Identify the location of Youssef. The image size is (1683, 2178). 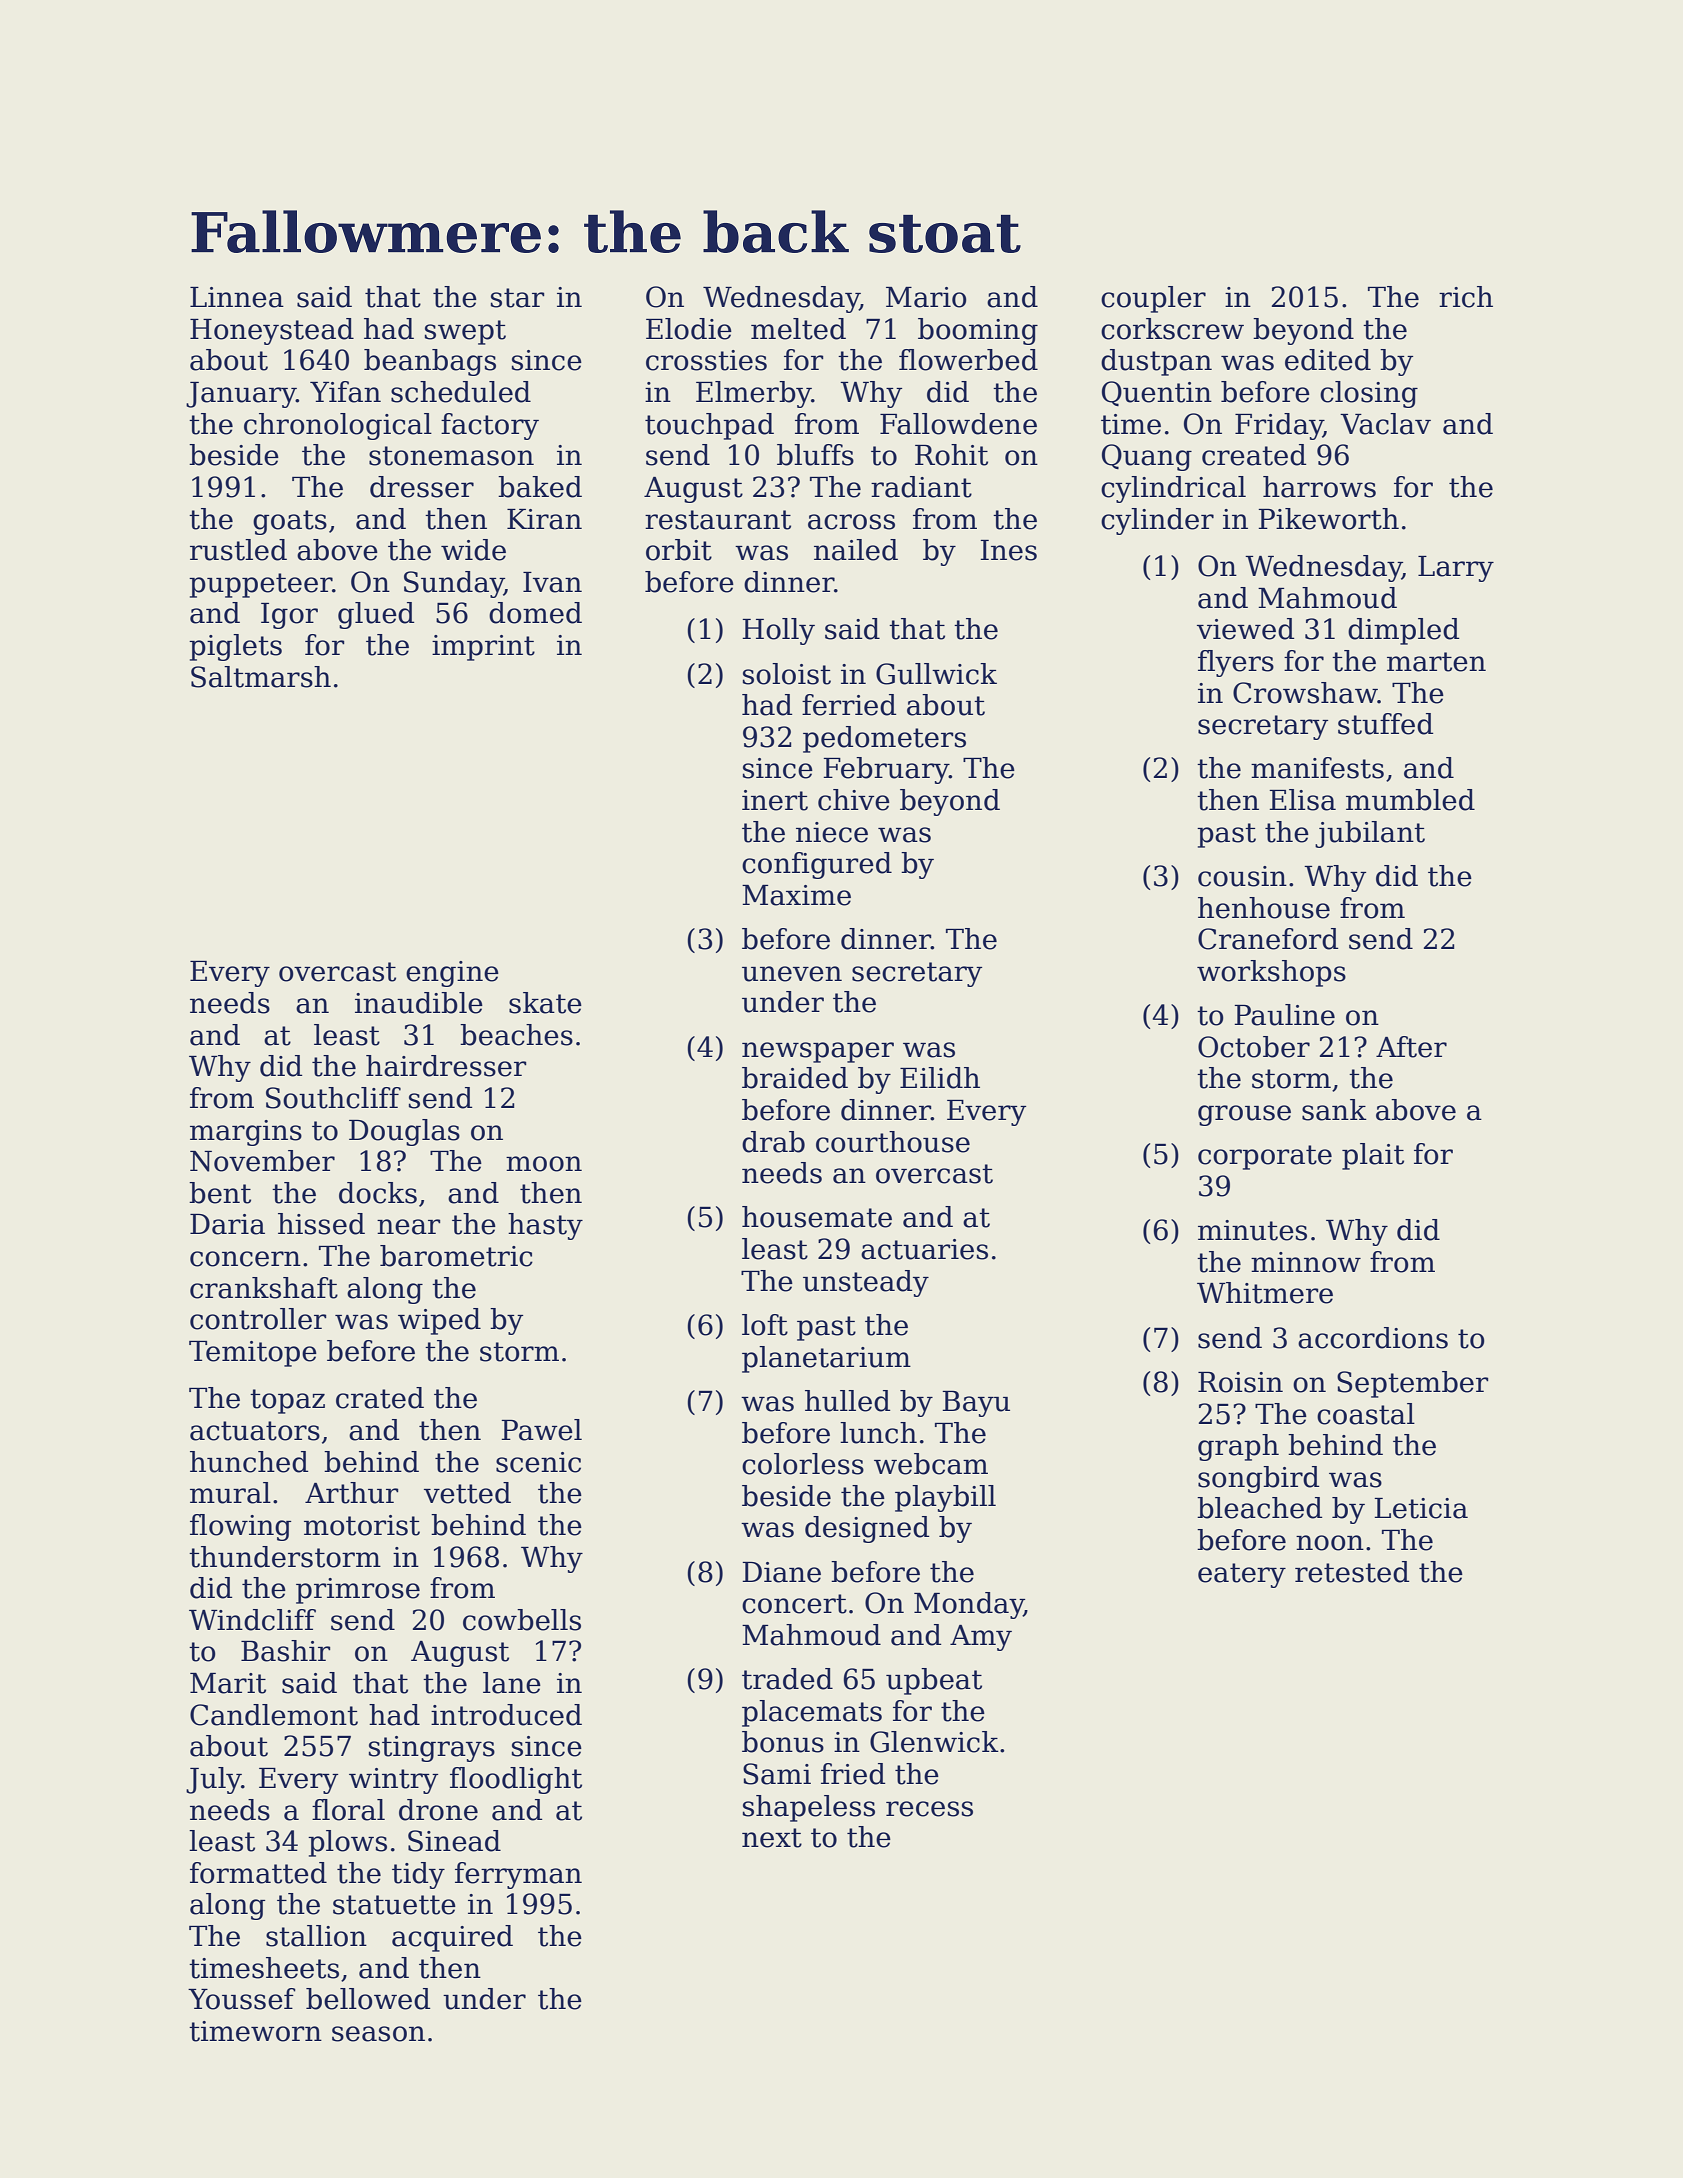
(242, 1999).
